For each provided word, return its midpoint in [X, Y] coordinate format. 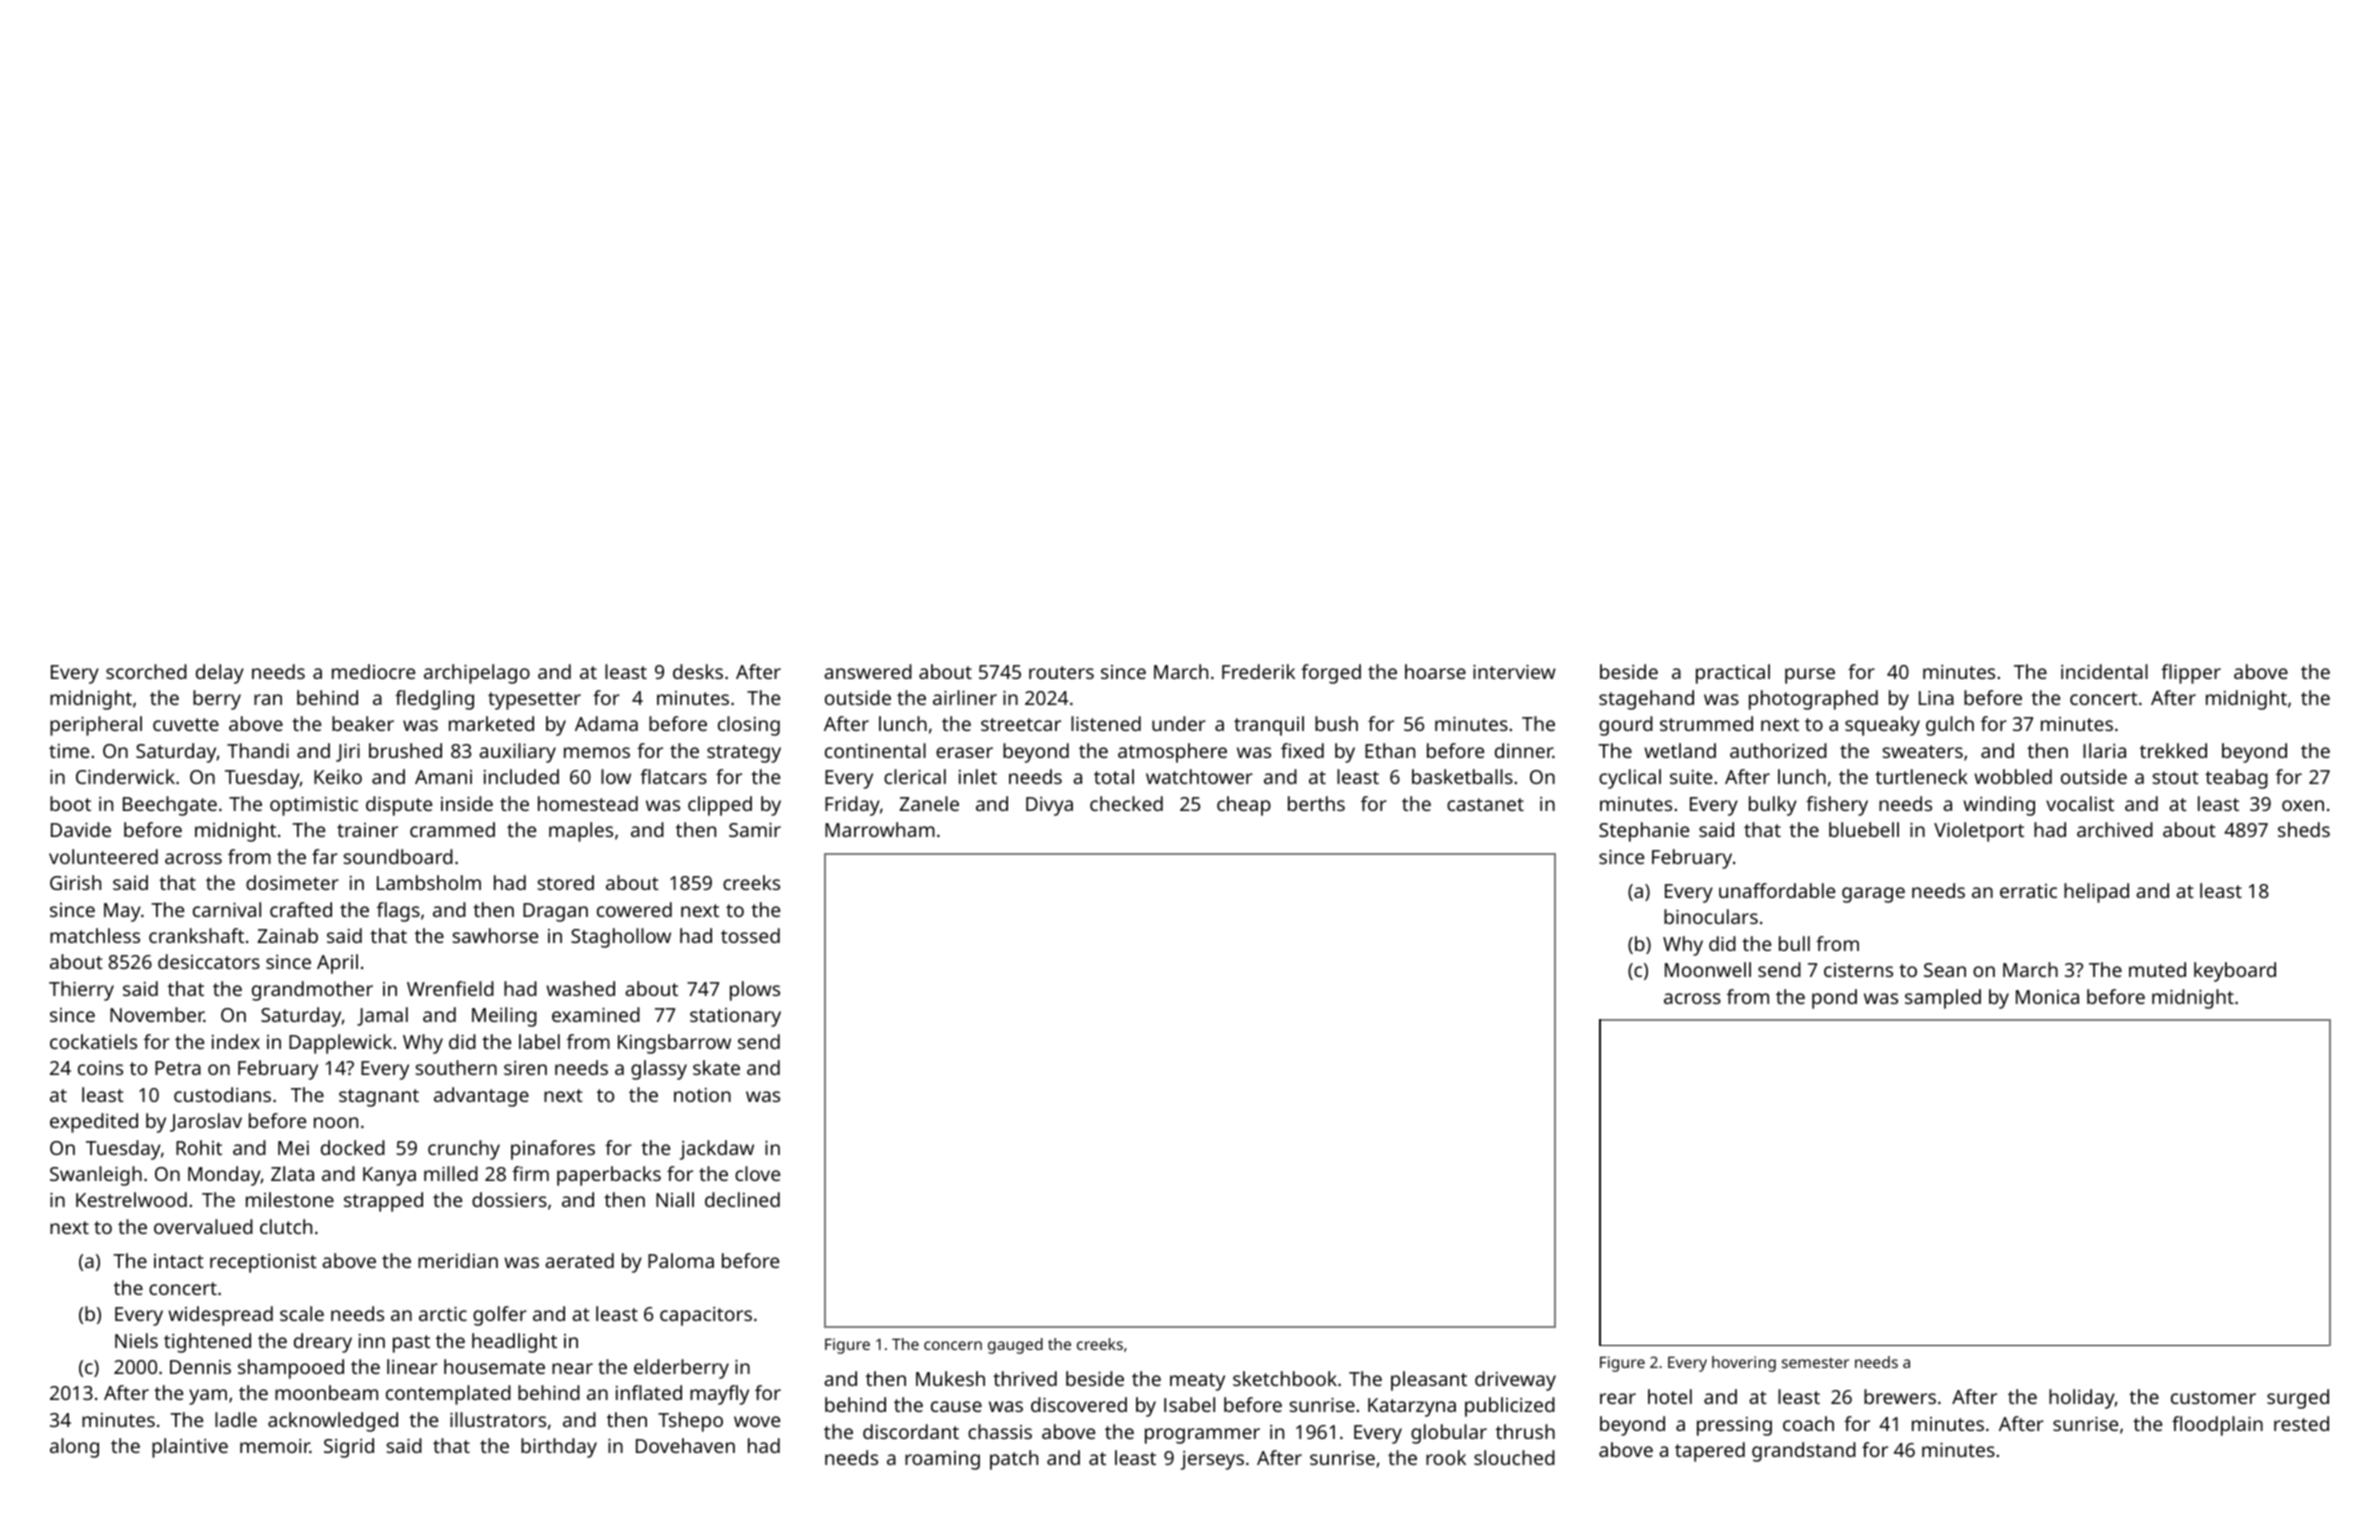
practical [1733, 674]
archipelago [477, 674]
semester [1815, 1363]
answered [868, 671]
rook [1446, 1457]
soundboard [398, 856]
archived [2115, 829]
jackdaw [716, 1150]
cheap [1244, 806]
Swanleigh [96, 1176]
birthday [559, 1448]
